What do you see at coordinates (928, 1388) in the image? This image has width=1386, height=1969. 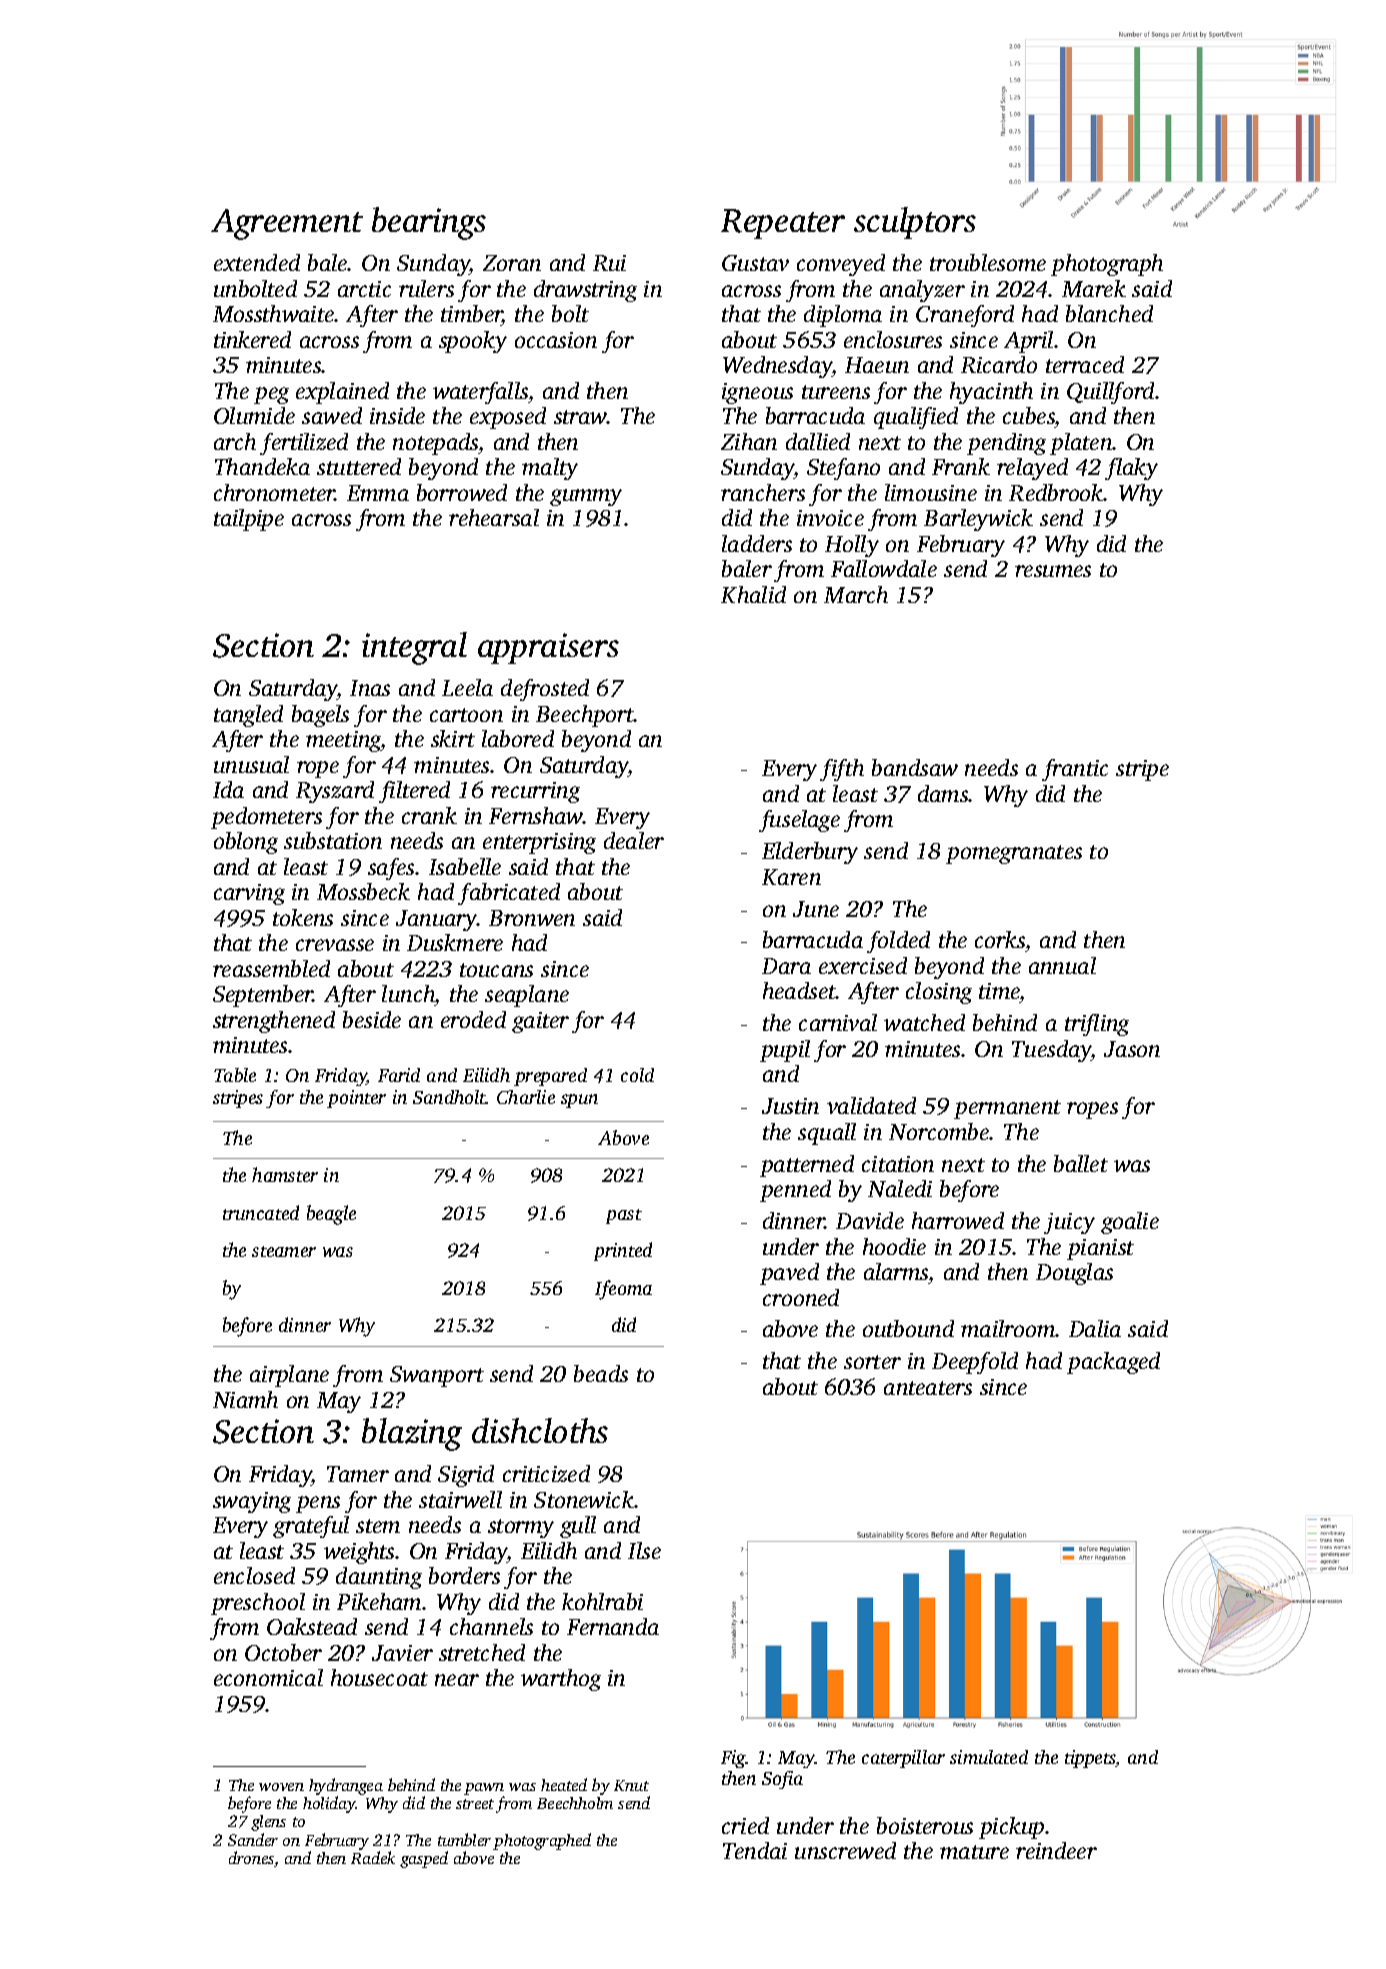 I see `anteaters` at bounding box center [928, 1388].
